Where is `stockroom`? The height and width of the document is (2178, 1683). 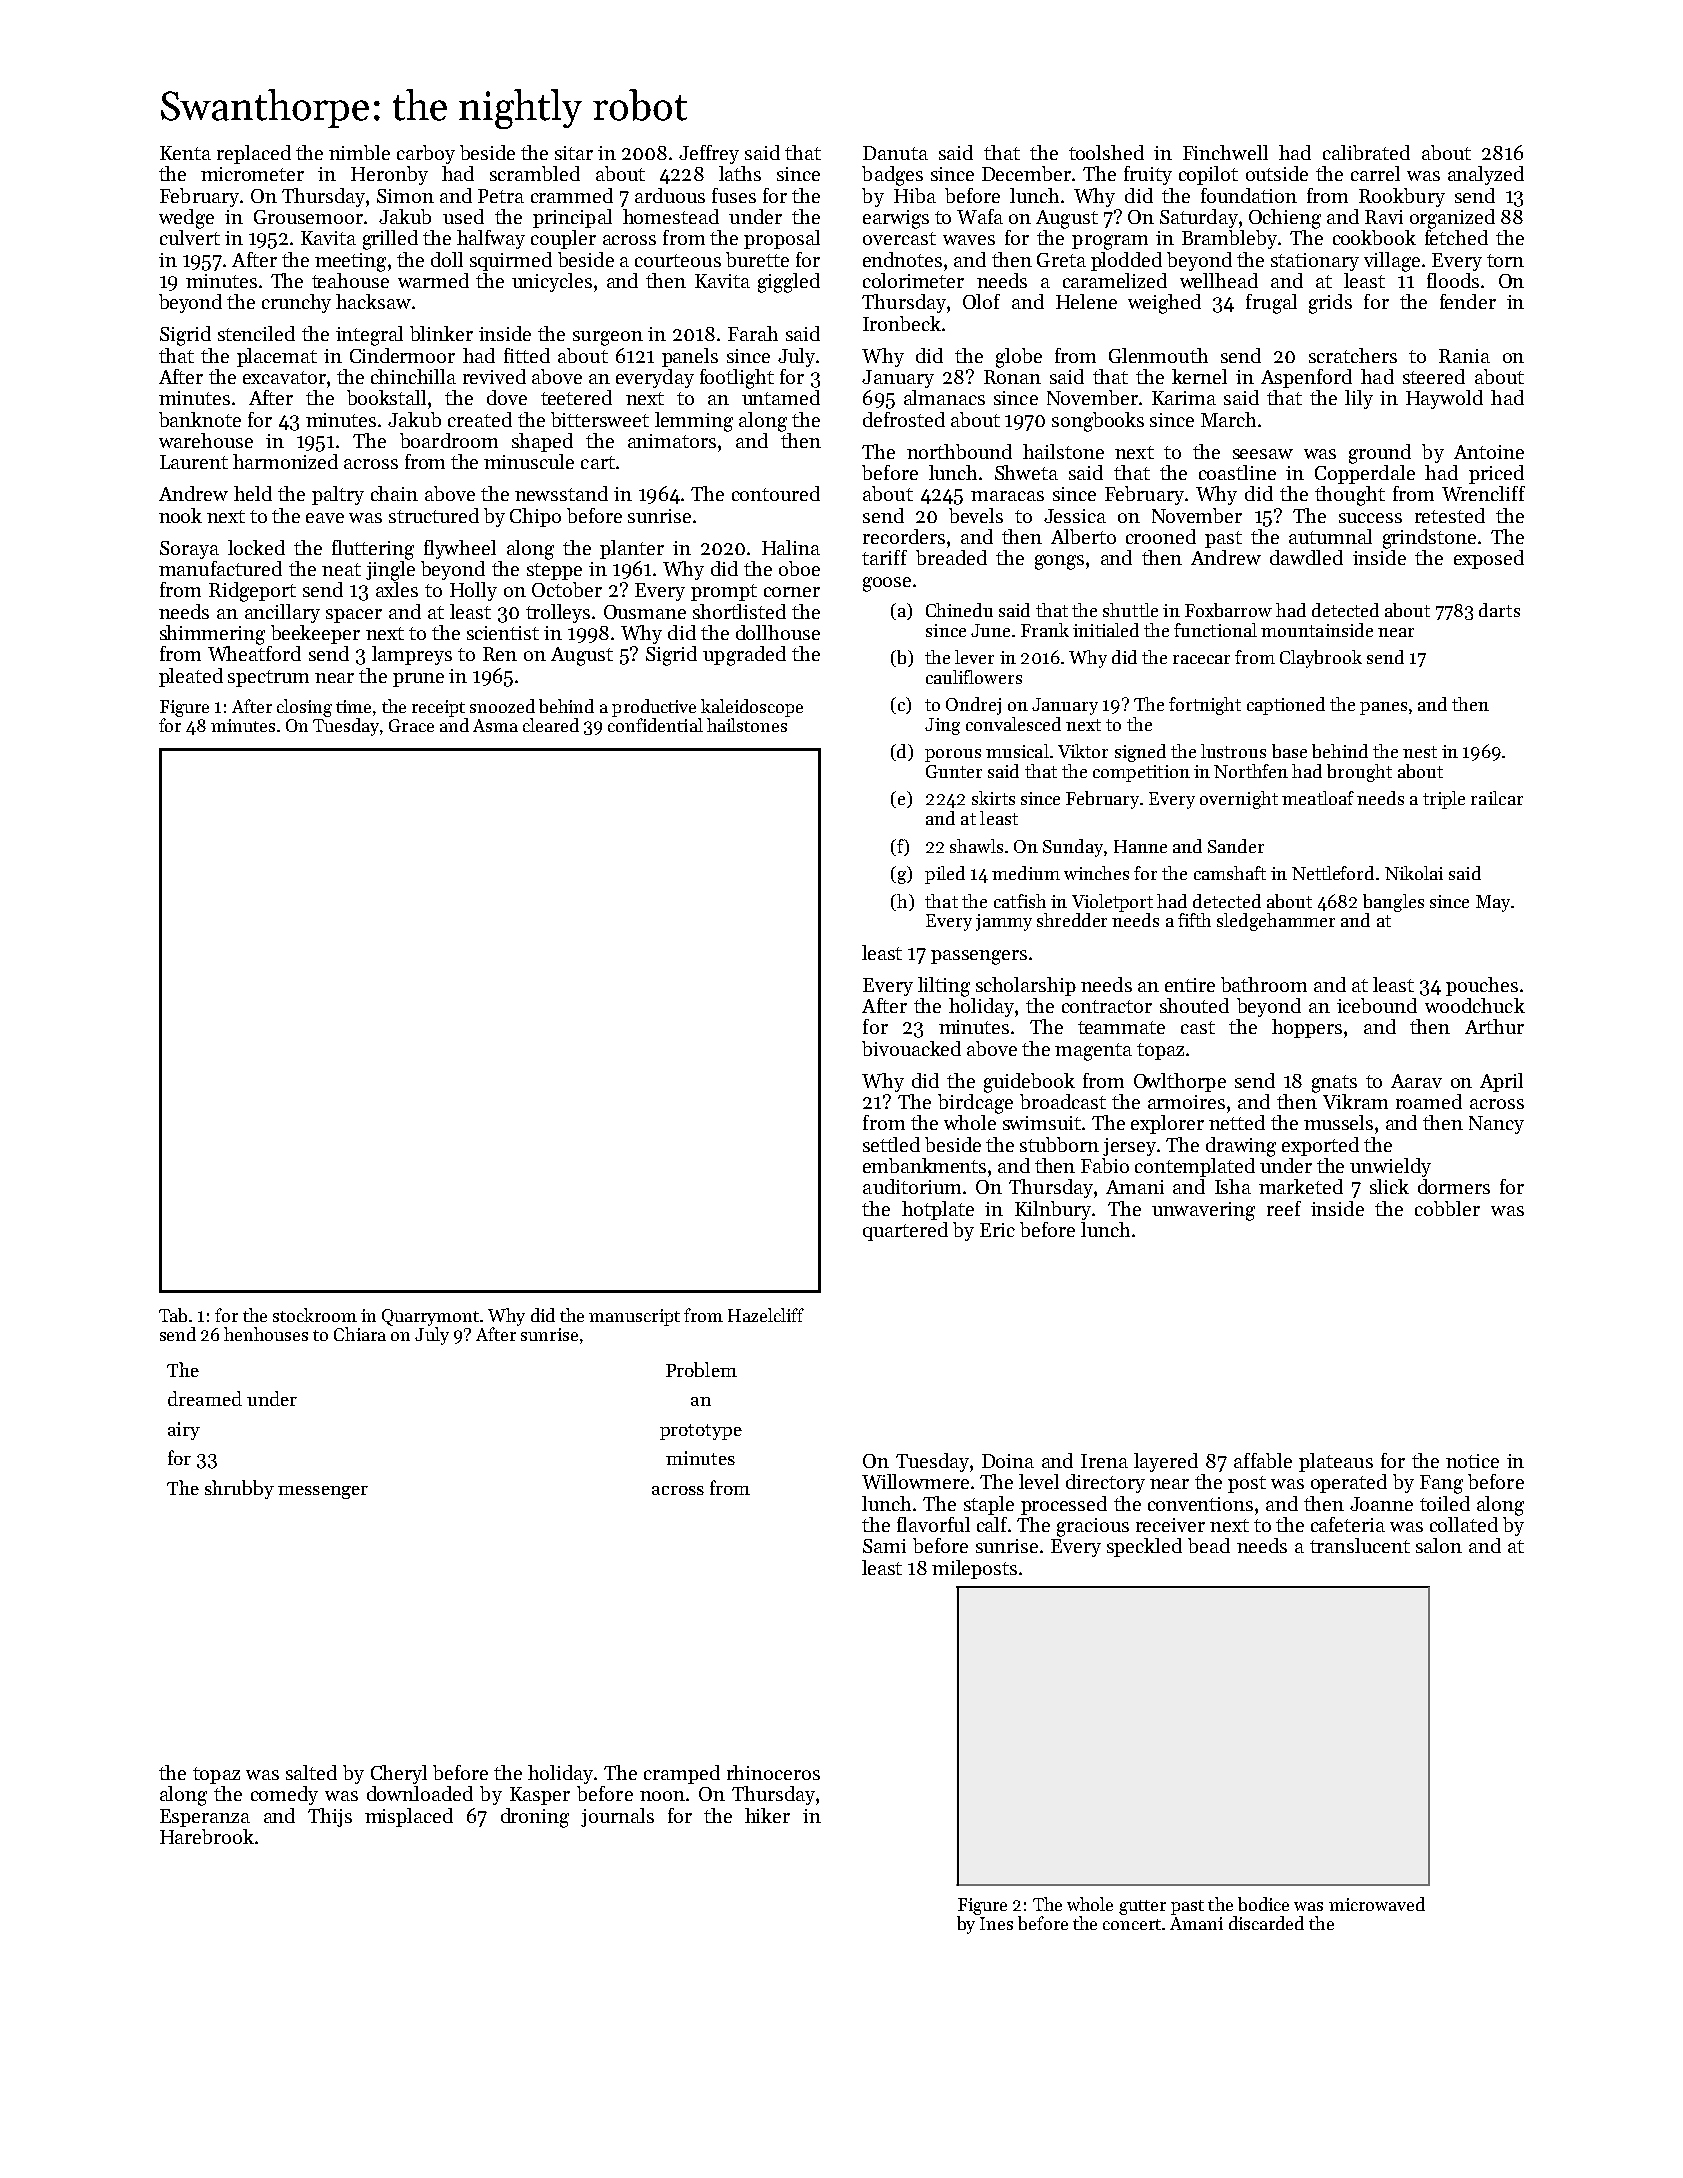 stockroom is located at coordinates (315, 1315).
